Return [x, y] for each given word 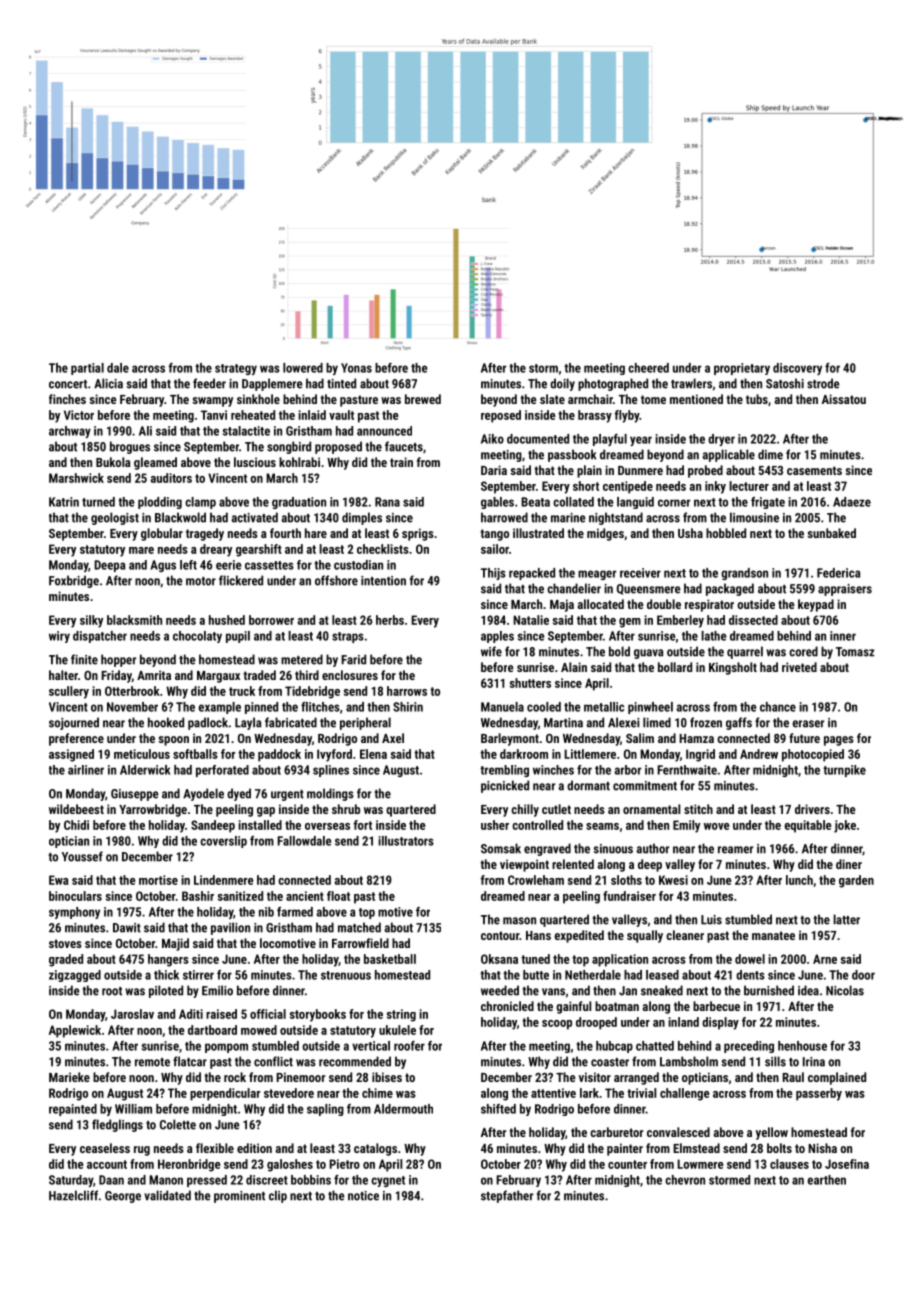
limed [657, 722]
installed [260, 825]
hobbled [726, 533]
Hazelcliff [73, 1195]
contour [500, 935]
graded [66, 960]
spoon [173, 741]
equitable [808, 826]
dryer [721, 440]
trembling [504, 771]
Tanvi [214, 415]
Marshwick [76, 478]
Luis [711, 920]
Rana [387, 502]
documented [538, 439]
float [338, 896]
